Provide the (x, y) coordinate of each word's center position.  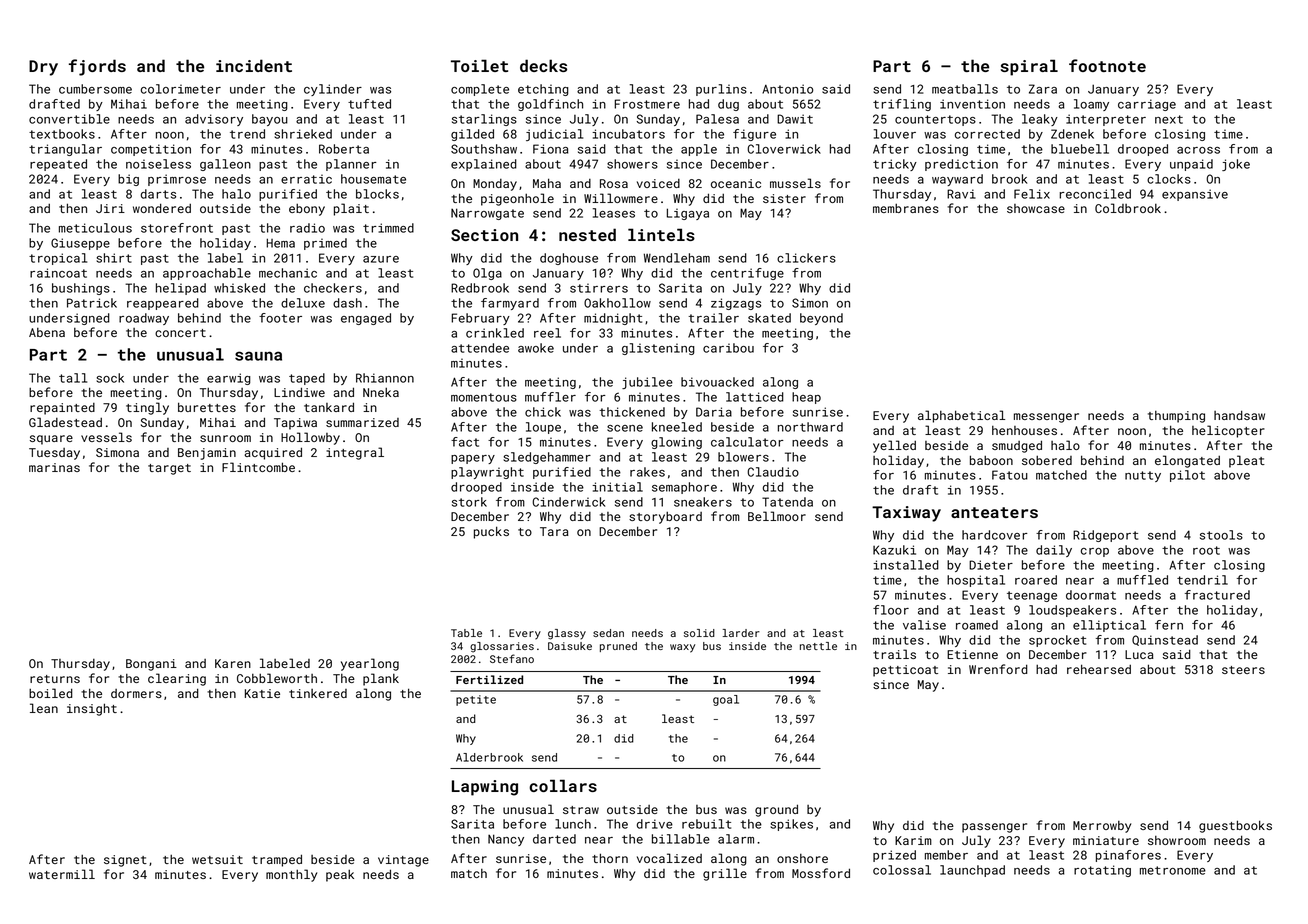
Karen (233, 663)
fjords (97, 67)
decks (543, 65)
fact (465, 442)
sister (784, 198)
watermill (62, 874)
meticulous (95, 228)
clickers (806, 258)
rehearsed (1099, 669)
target (169, 469)
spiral (1029, 67)
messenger (1046, 418)
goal (726, 700)
